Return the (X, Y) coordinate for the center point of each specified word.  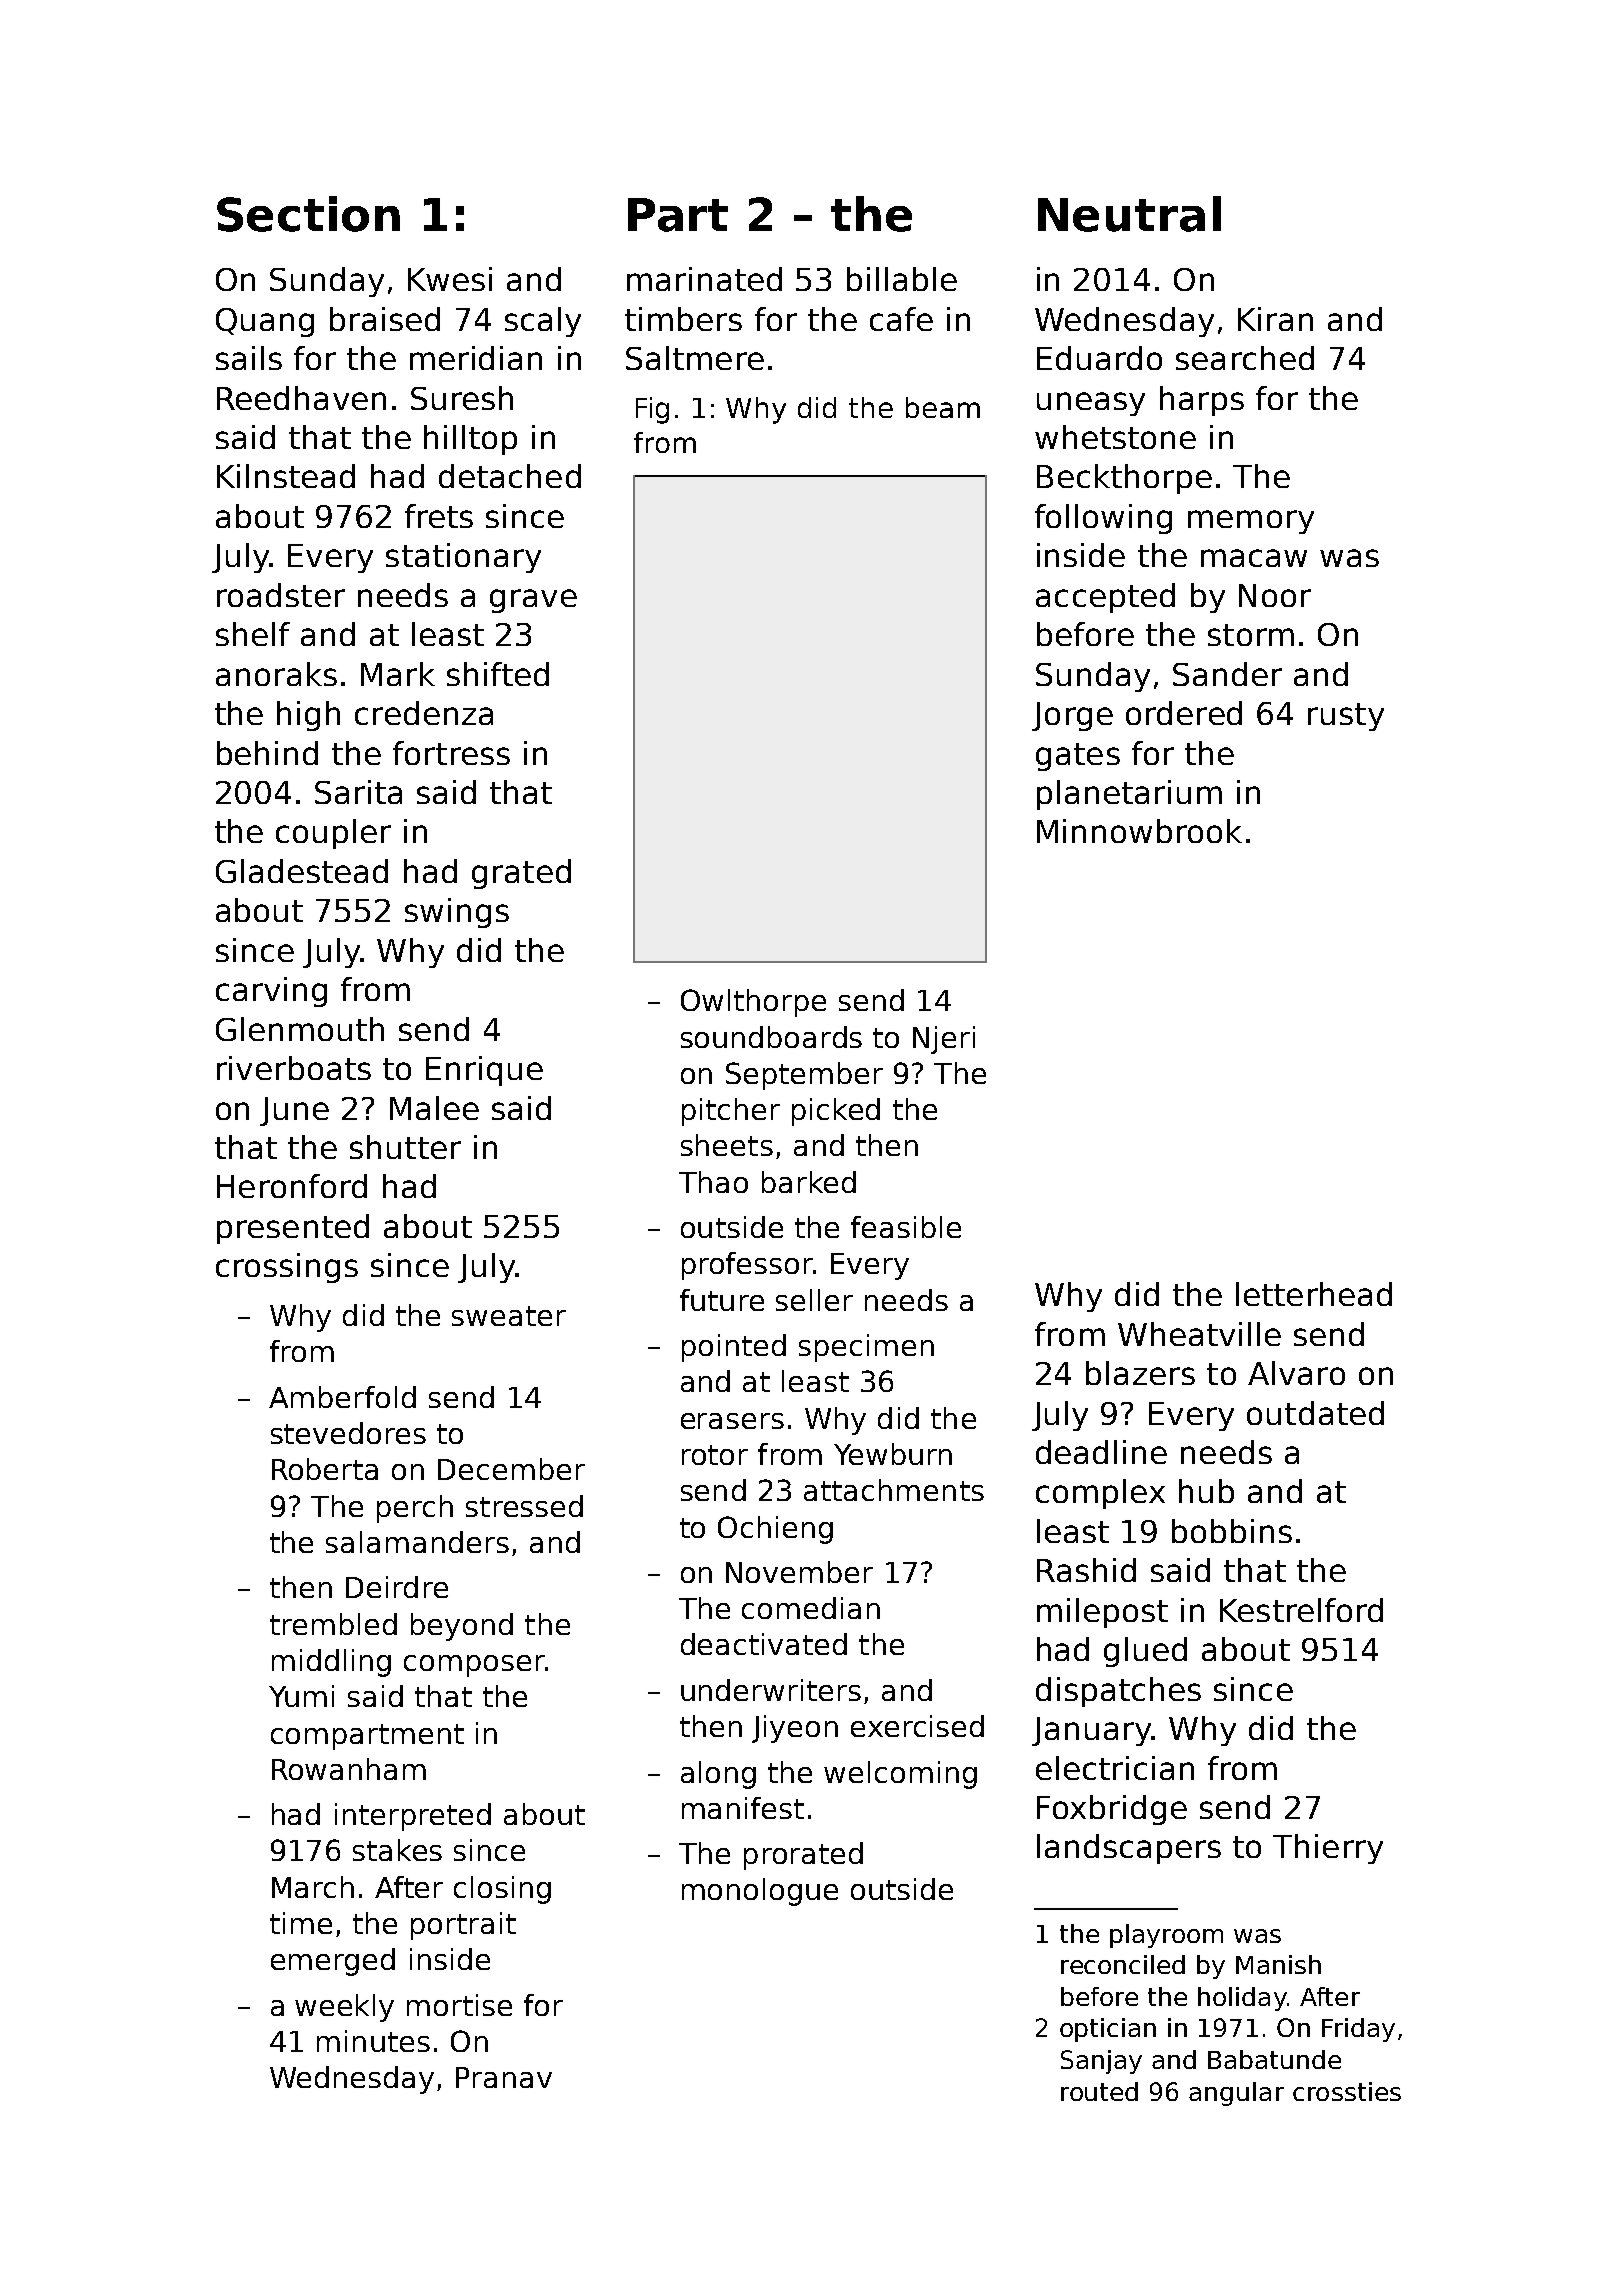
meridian (476, 358)
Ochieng (775, 1530)
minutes (373, 2041)
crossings (287, 1268)
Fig (652, 410)
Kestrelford (1301, 1610)
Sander (1227, 674)
